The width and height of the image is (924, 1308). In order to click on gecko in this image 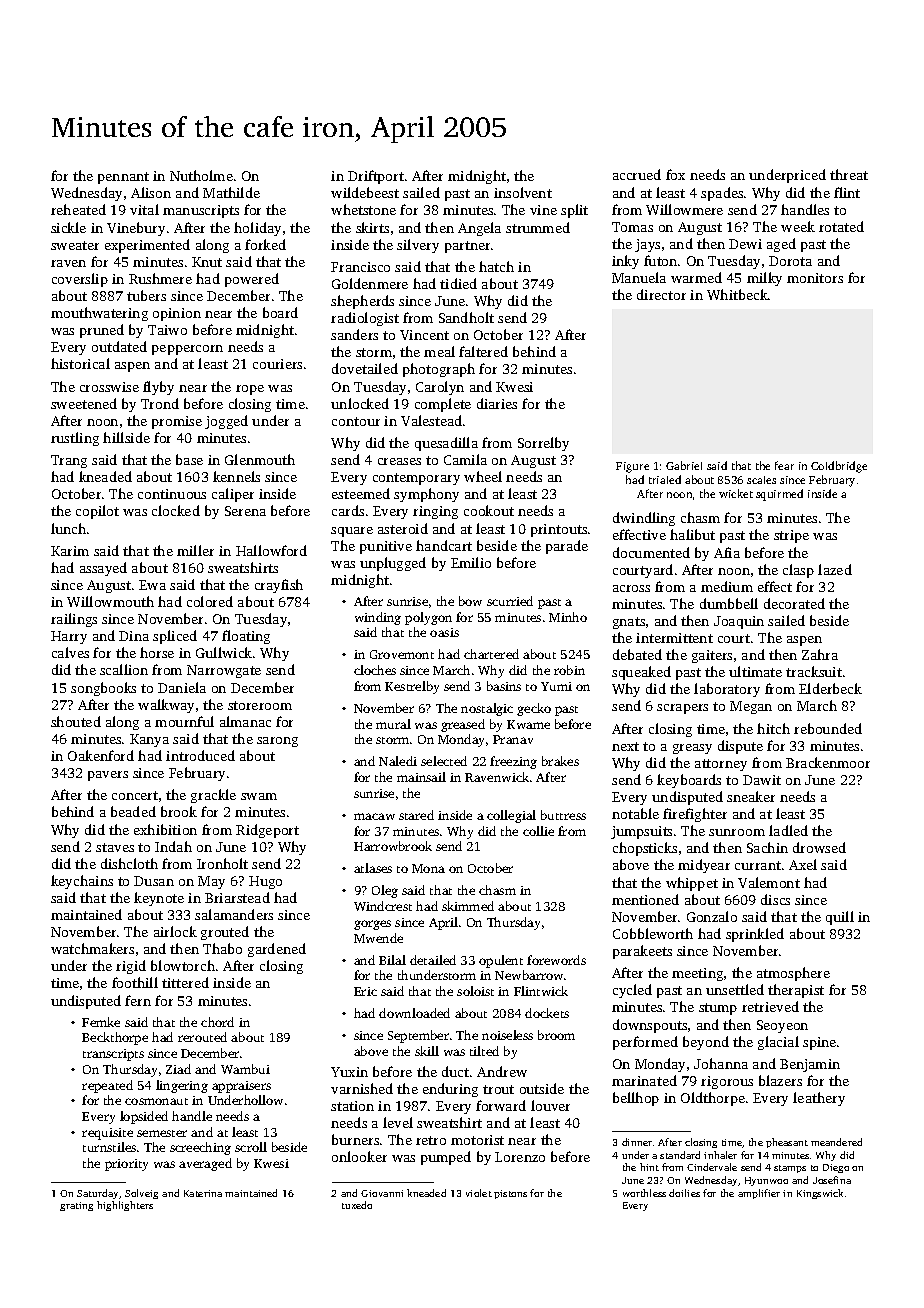, I will do `click(534, 709)`.
